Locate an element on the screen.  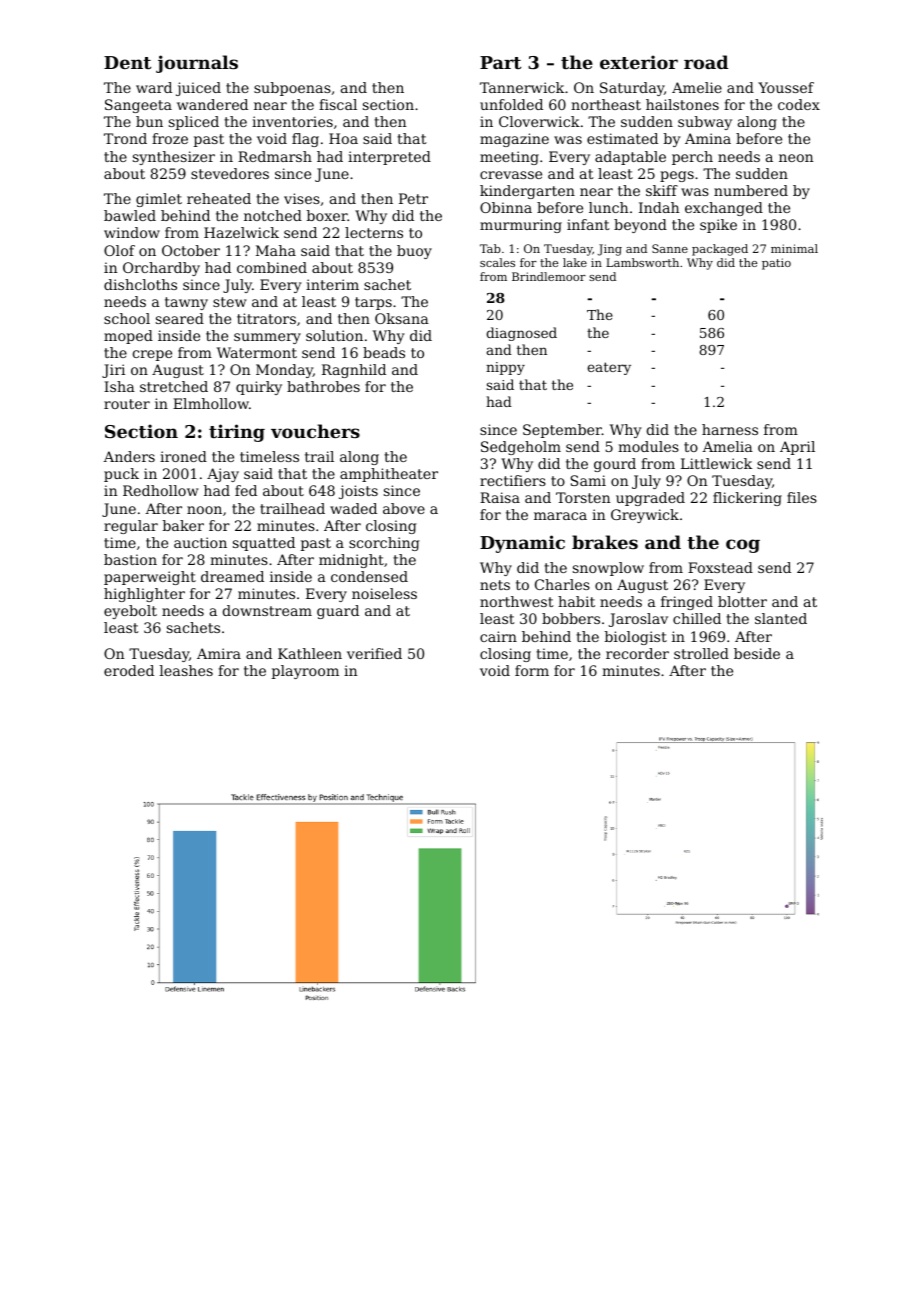
lecterns is located at coordinates (374, 232).
